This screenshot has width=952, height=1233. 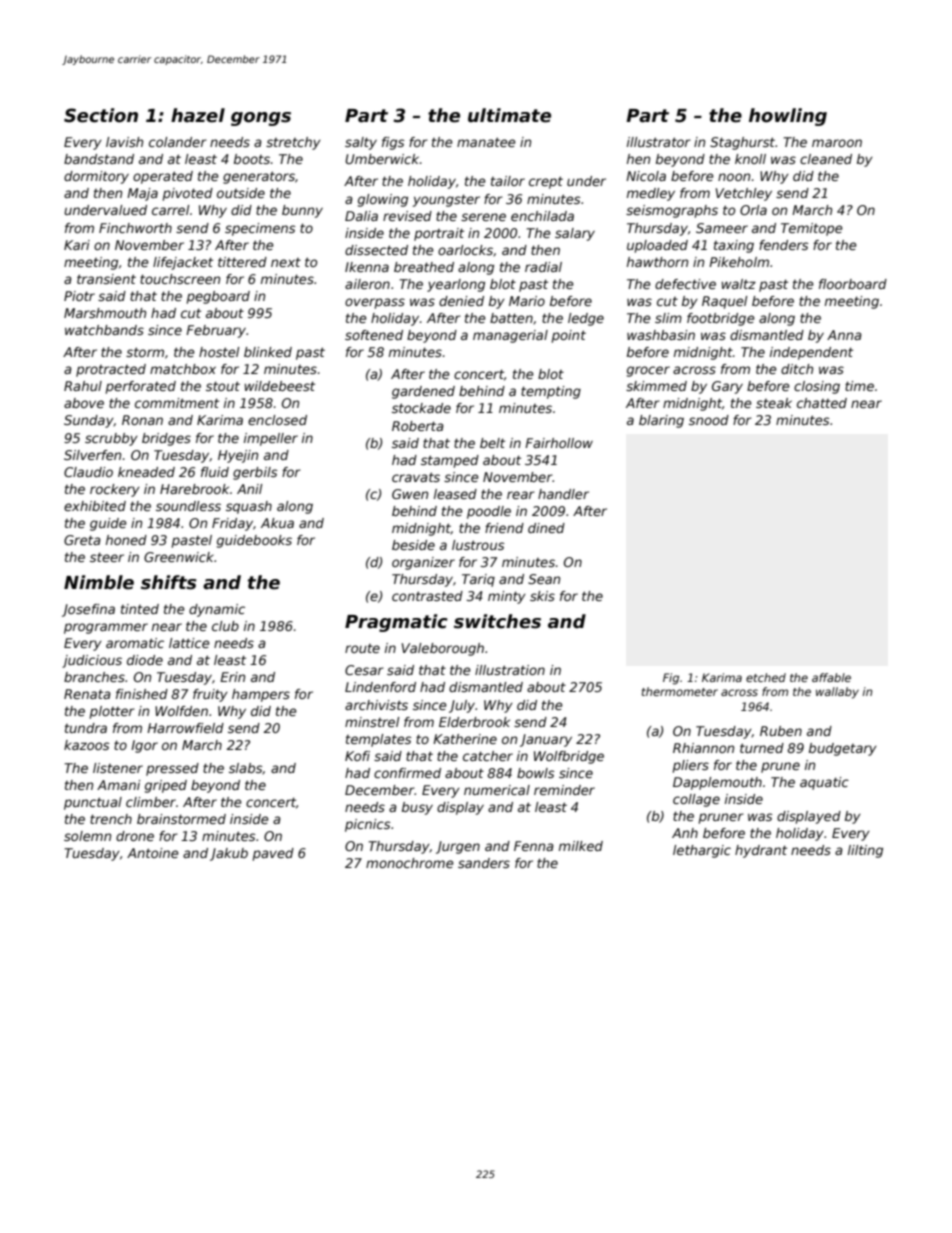 What do you see at coordinates (510, 336) in the screenshot?
I see `managerial` at bounding box center [510, 336].
